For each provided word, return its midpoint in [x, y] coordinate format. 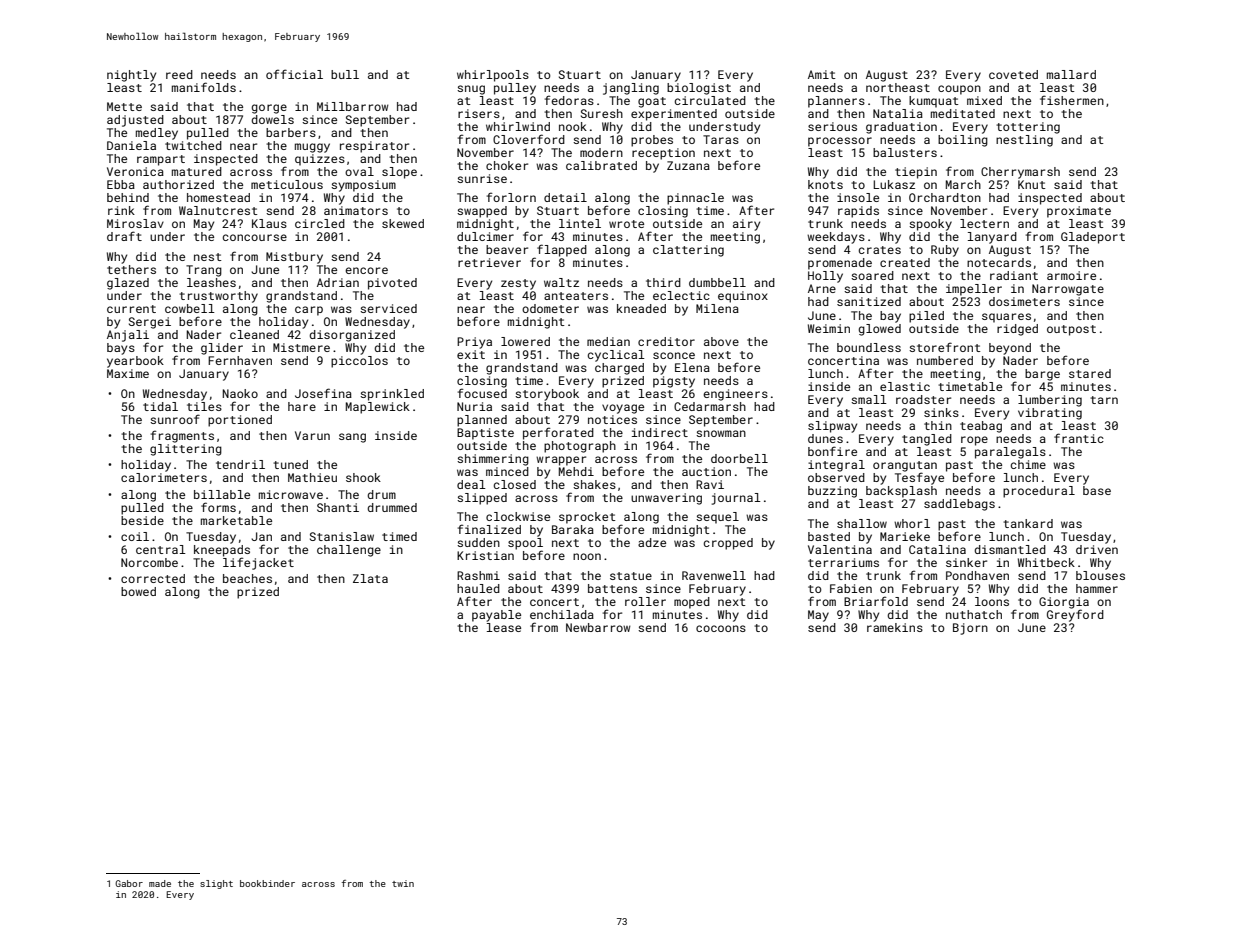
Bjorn [970, 629]
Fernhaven [240, 360]
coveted [1013, 74]
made [160, 883]
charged [619, 369]
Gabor [129, 883]
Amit [822, 74]
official [294, 74]
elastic [905, 386]
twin [403, 883]
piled [926, 317]
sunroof [175, 419]
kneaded [641, 308]
